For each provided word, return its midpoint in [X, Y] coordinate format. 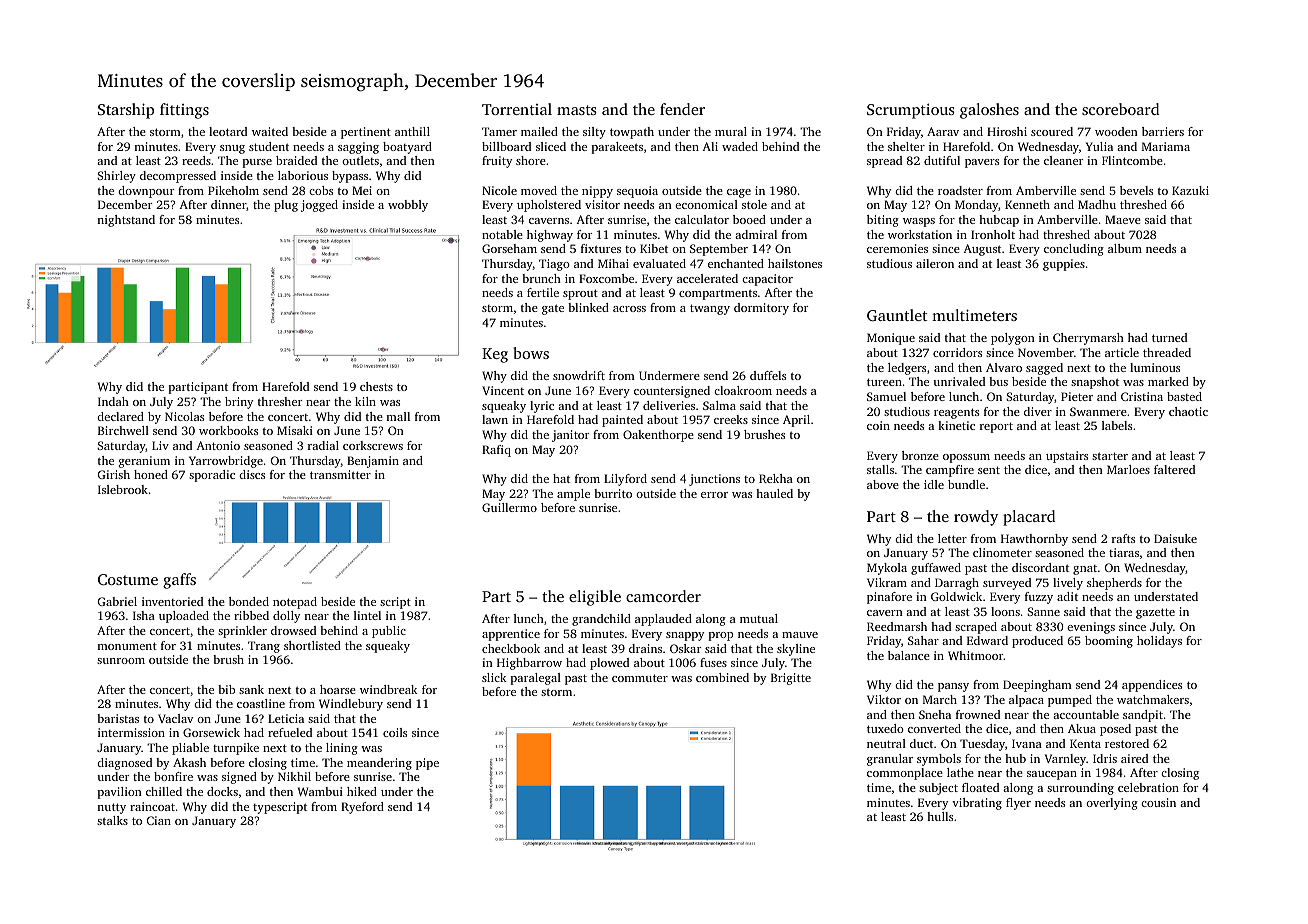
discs [252, 474]
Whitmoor [975, 655]
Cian [159, 820]
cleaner [1063, 160]
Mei [362, 190]
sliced [551, 146]
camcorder [663, 596]
